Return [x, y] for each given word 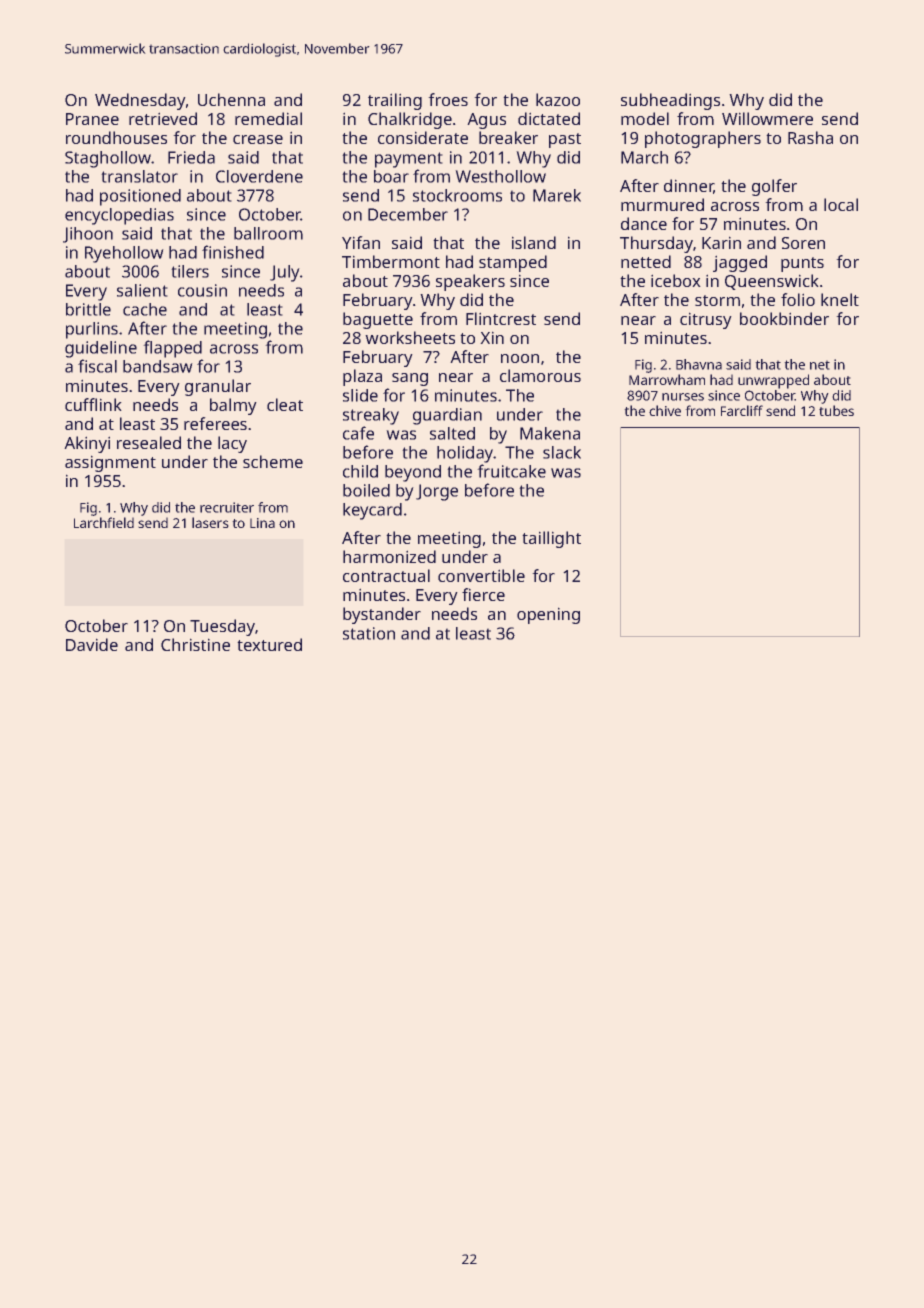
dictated [549, 118]
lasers [210, 522]
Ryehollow [124, 254]
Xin [492, 337]
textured [269, 644]
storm [717, 300]
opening [548, 615]
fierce [483, 594]
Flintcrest [501, 318]
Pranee [92, 119]
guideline [101, 349]
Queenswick [772, 282]
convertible [481, 575]
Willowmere [767, 118]
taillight [551, 539]
